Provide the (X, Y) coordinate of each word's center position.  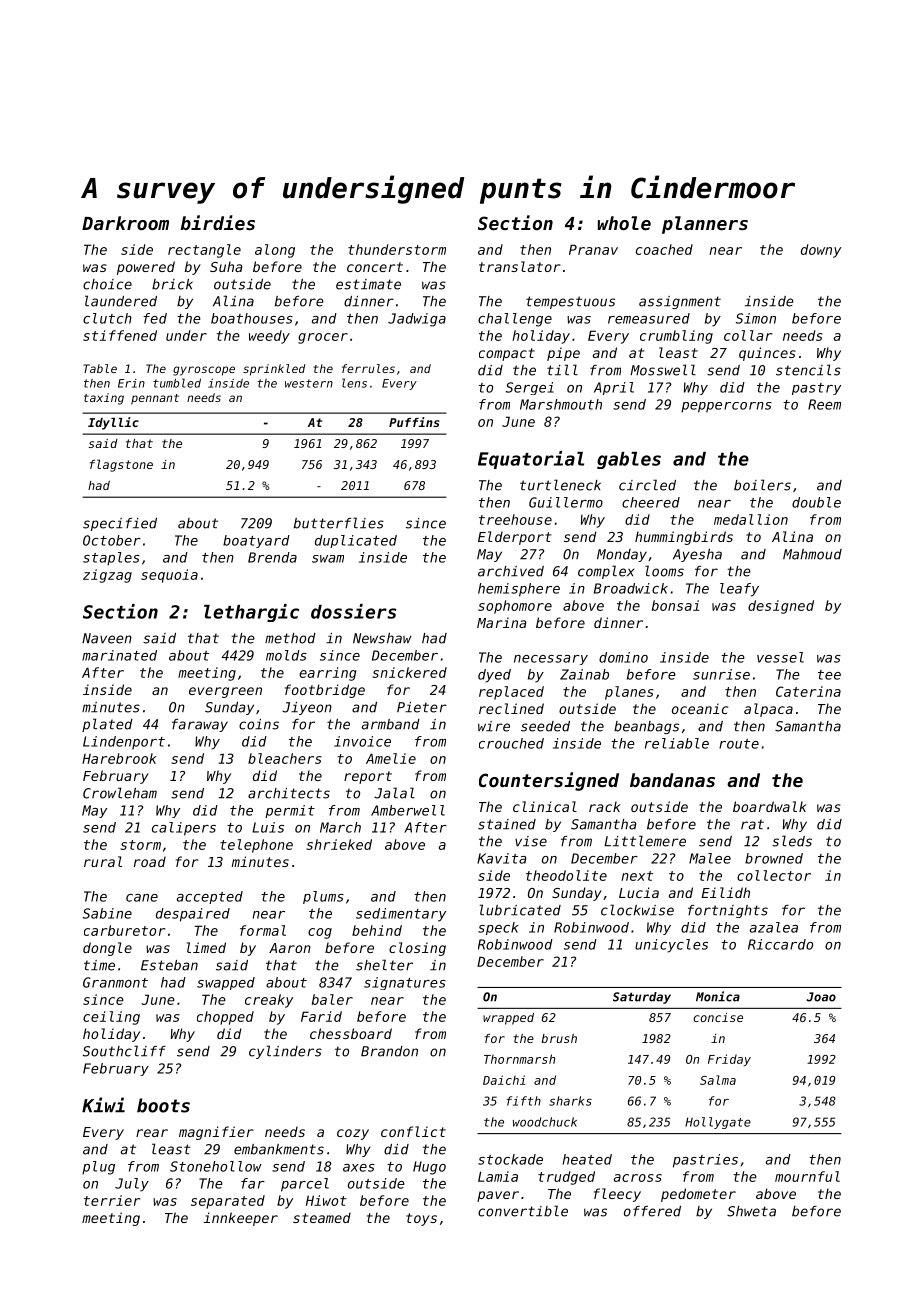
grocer (323, 338)
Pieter (422, 707)
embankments (279, 1149)
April (614, 388)
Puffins (414, 422)
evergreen (225, 692)
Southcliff (124, 1051)
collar (748, 335)
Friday (729, 1060)
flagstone (121, 465)
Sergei (530, 388)
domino (623, 657)
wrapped (508, 1019)
